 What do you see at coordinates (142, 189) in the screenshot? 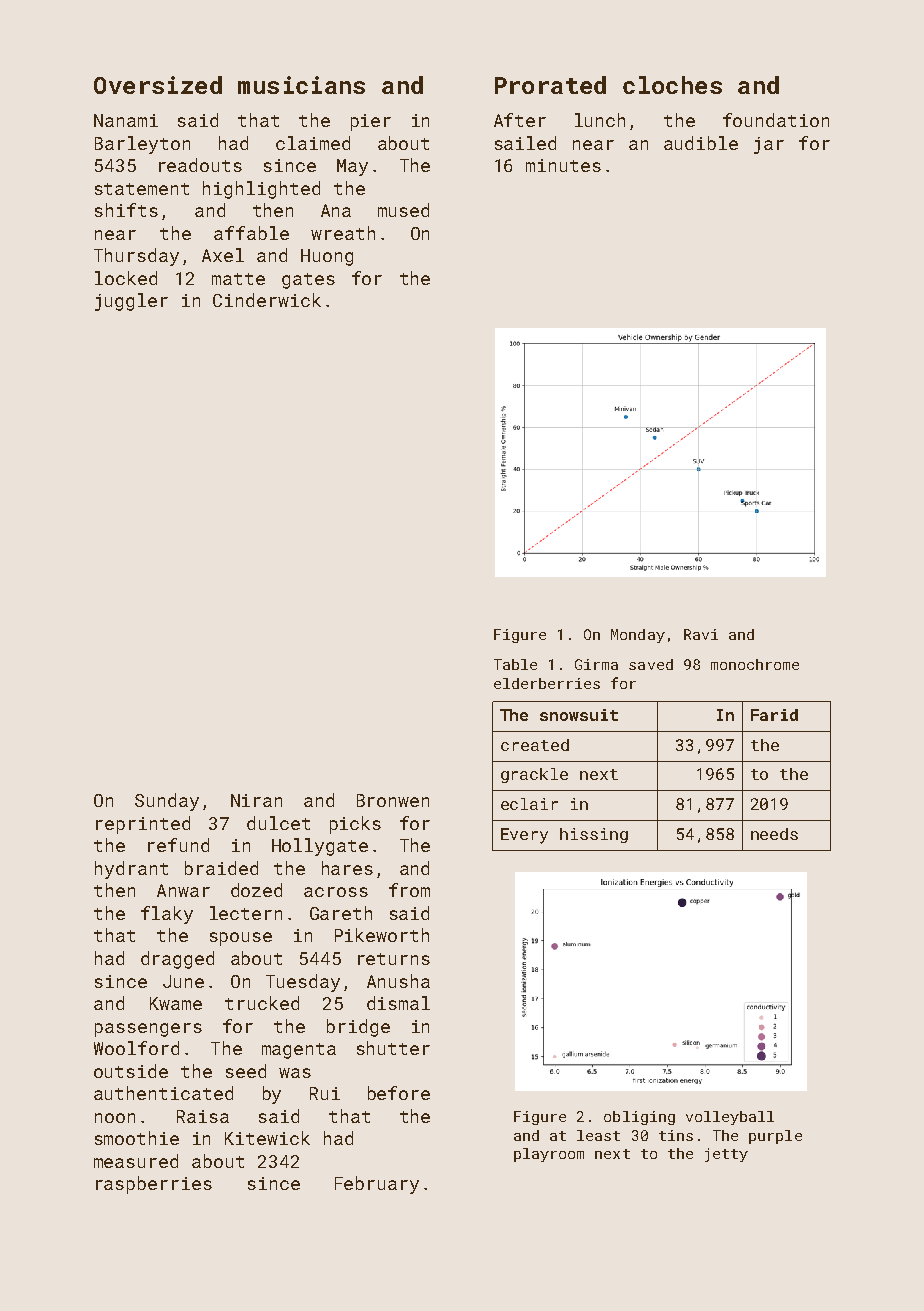
I see `statement` at bounding box center [142, 189].
